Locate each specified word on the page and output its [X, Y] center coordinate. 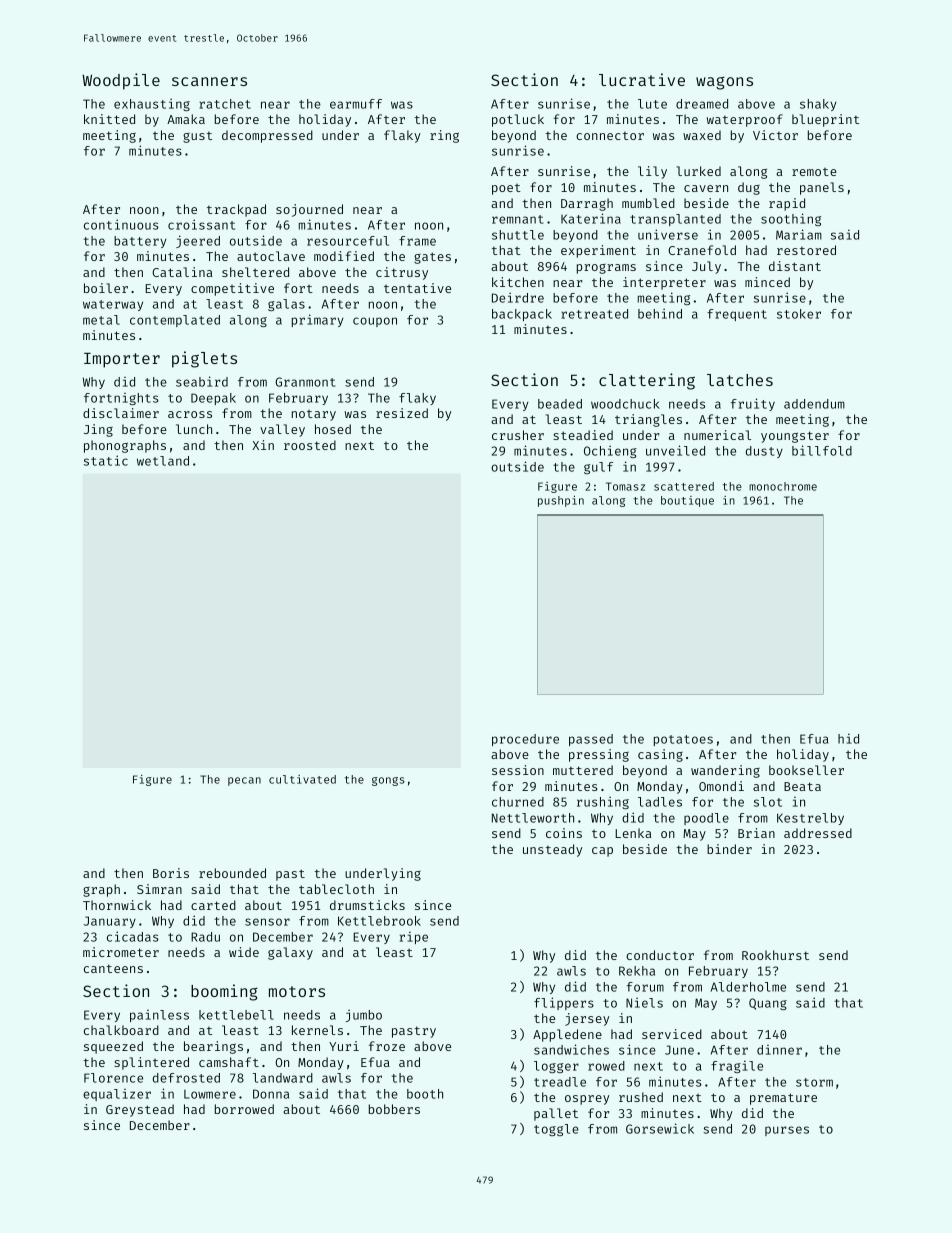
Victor [775, 135]
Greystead [140, 1110]
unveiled [675, 450]
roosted [310, 445]
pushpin [561, 501]
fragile [737, 1066]
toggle [556, 1130]
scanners [209, 81]
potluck [518, 120]
